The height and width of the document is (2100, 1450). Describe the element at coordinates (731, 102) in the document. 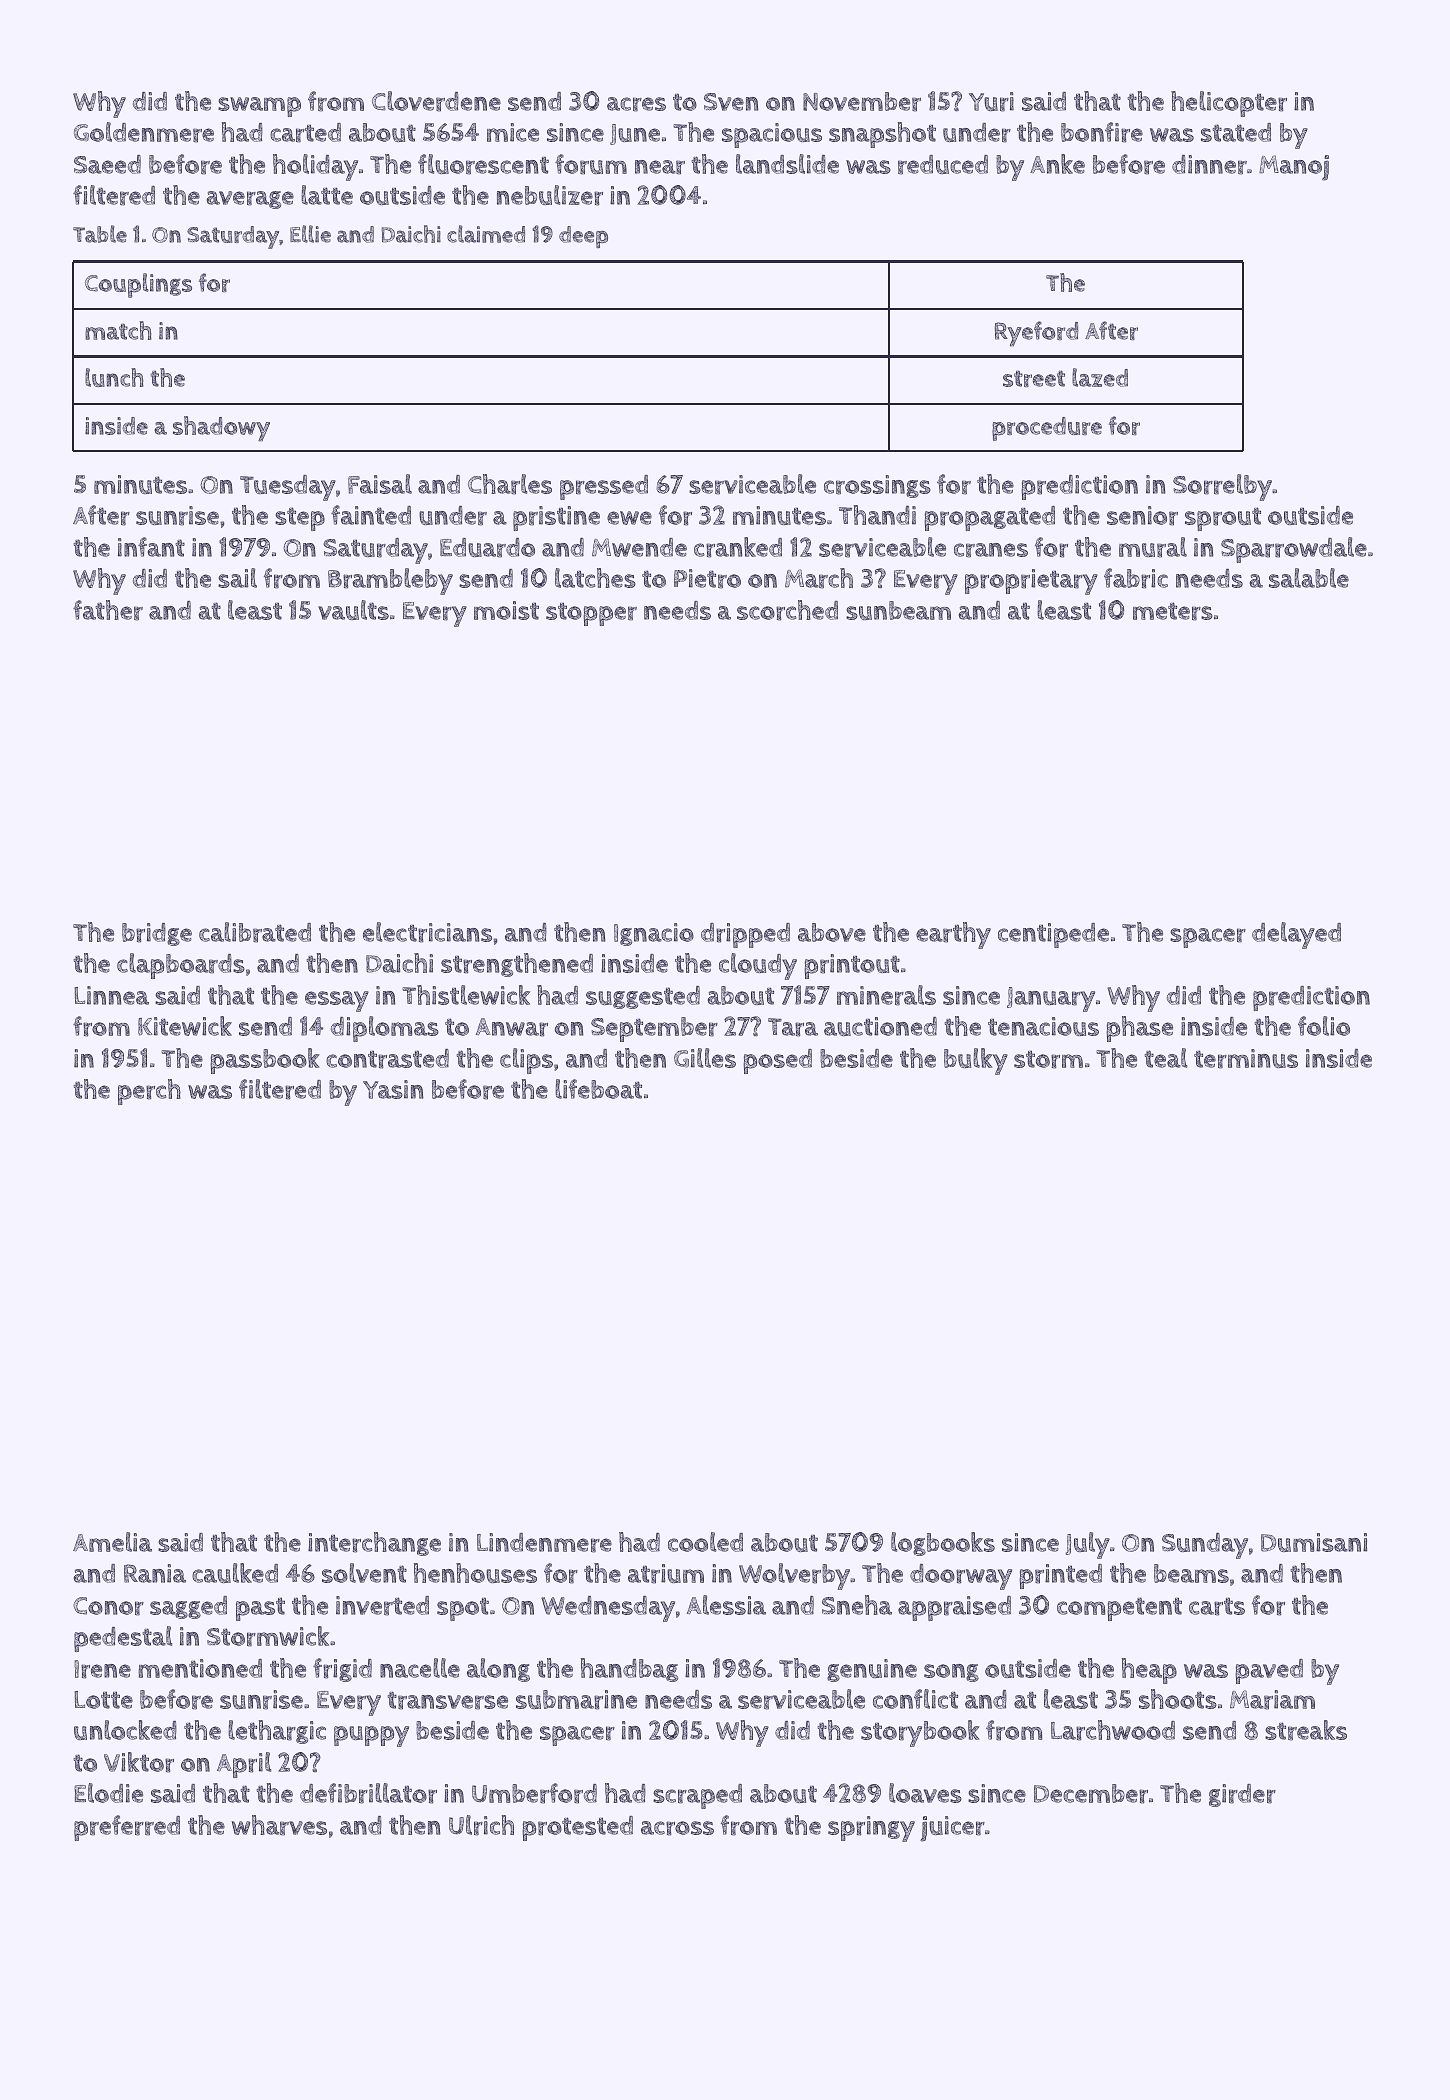

I see `Sven` at that location.
